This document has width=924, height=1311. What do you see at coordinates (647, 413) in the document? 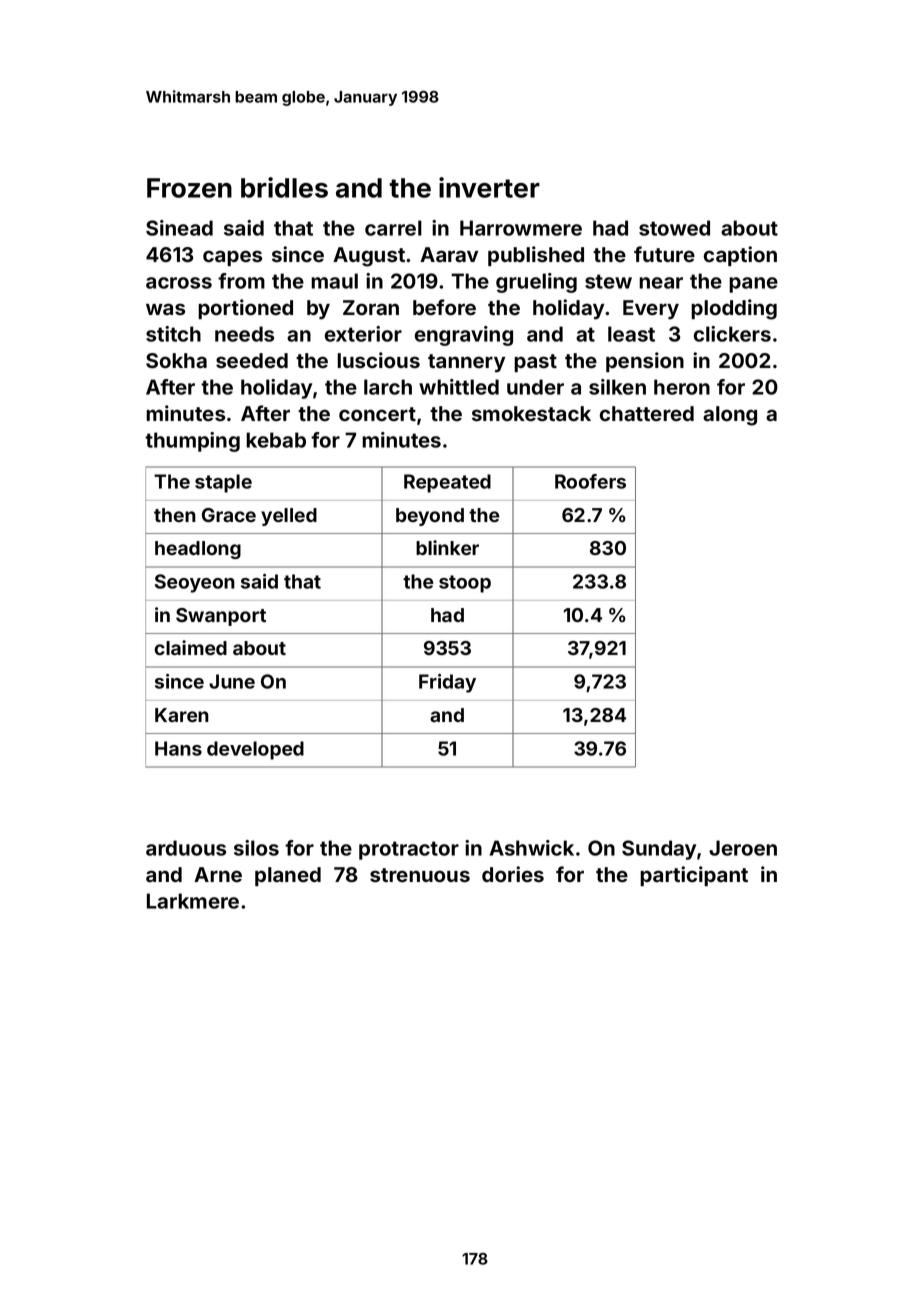
I see `chattered` at bounding box center [647, 413].
